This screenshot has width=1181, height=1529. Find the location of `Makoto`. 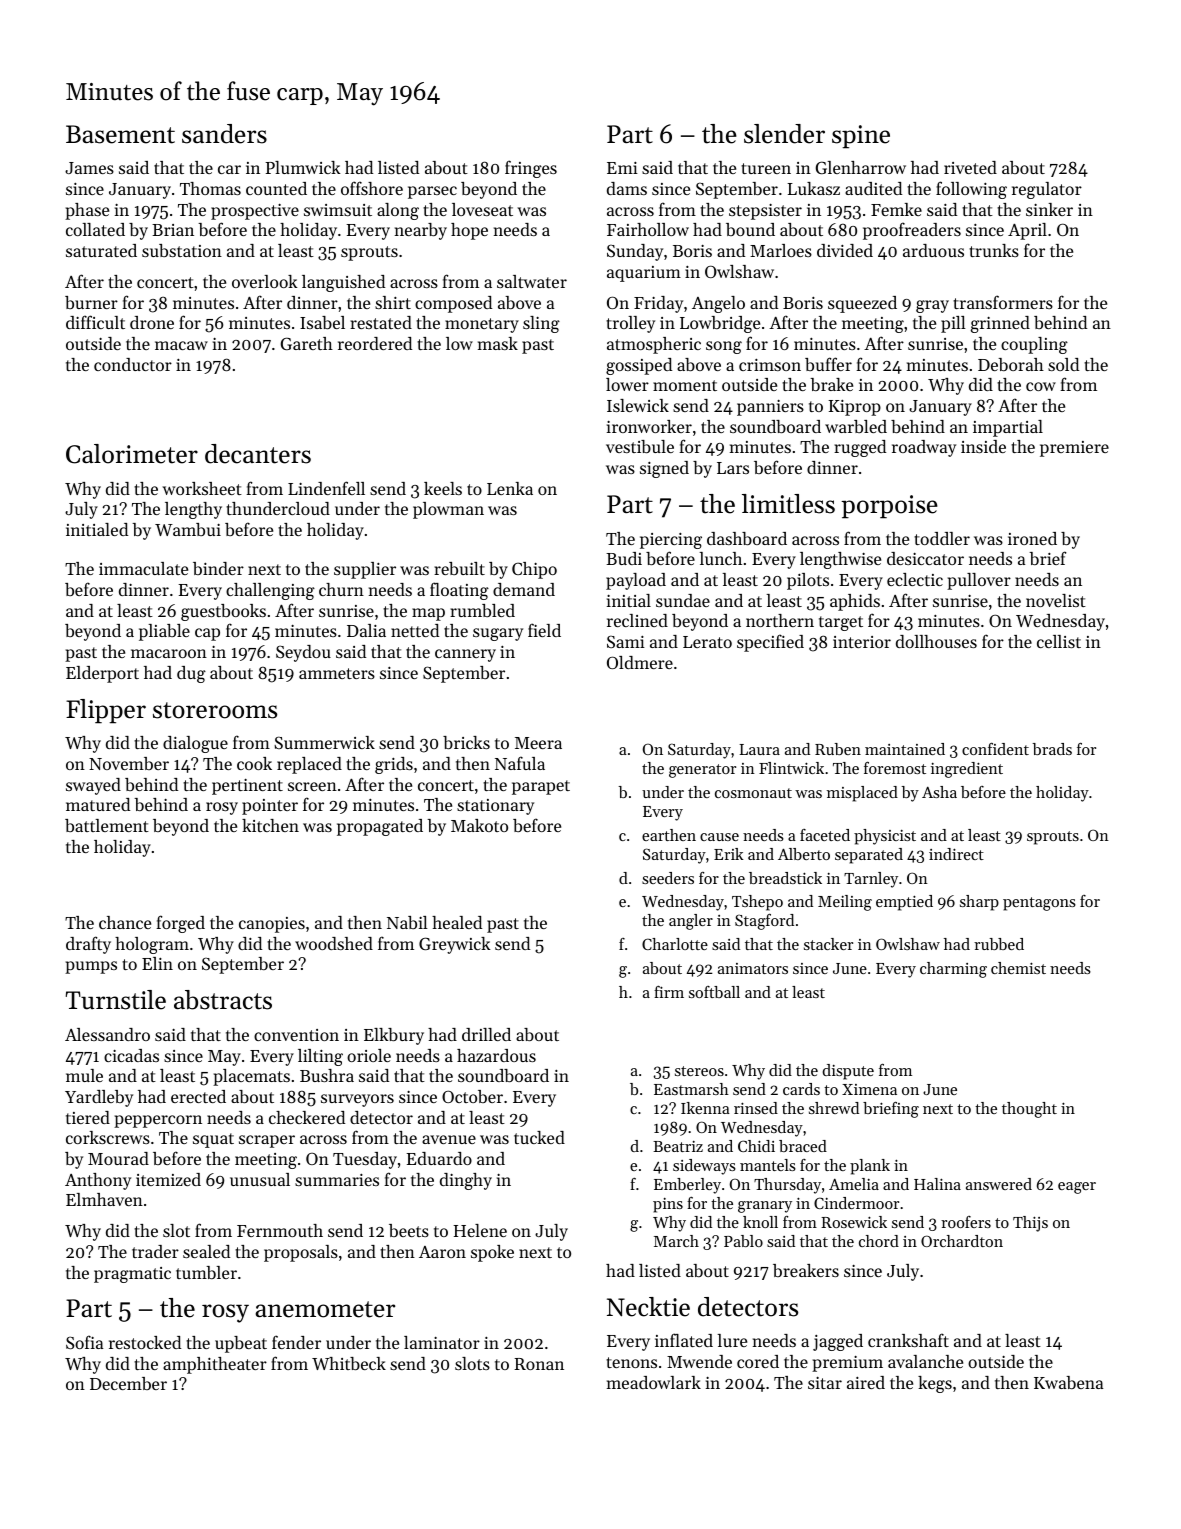

Makoto is located at coordinates (479, 825).
